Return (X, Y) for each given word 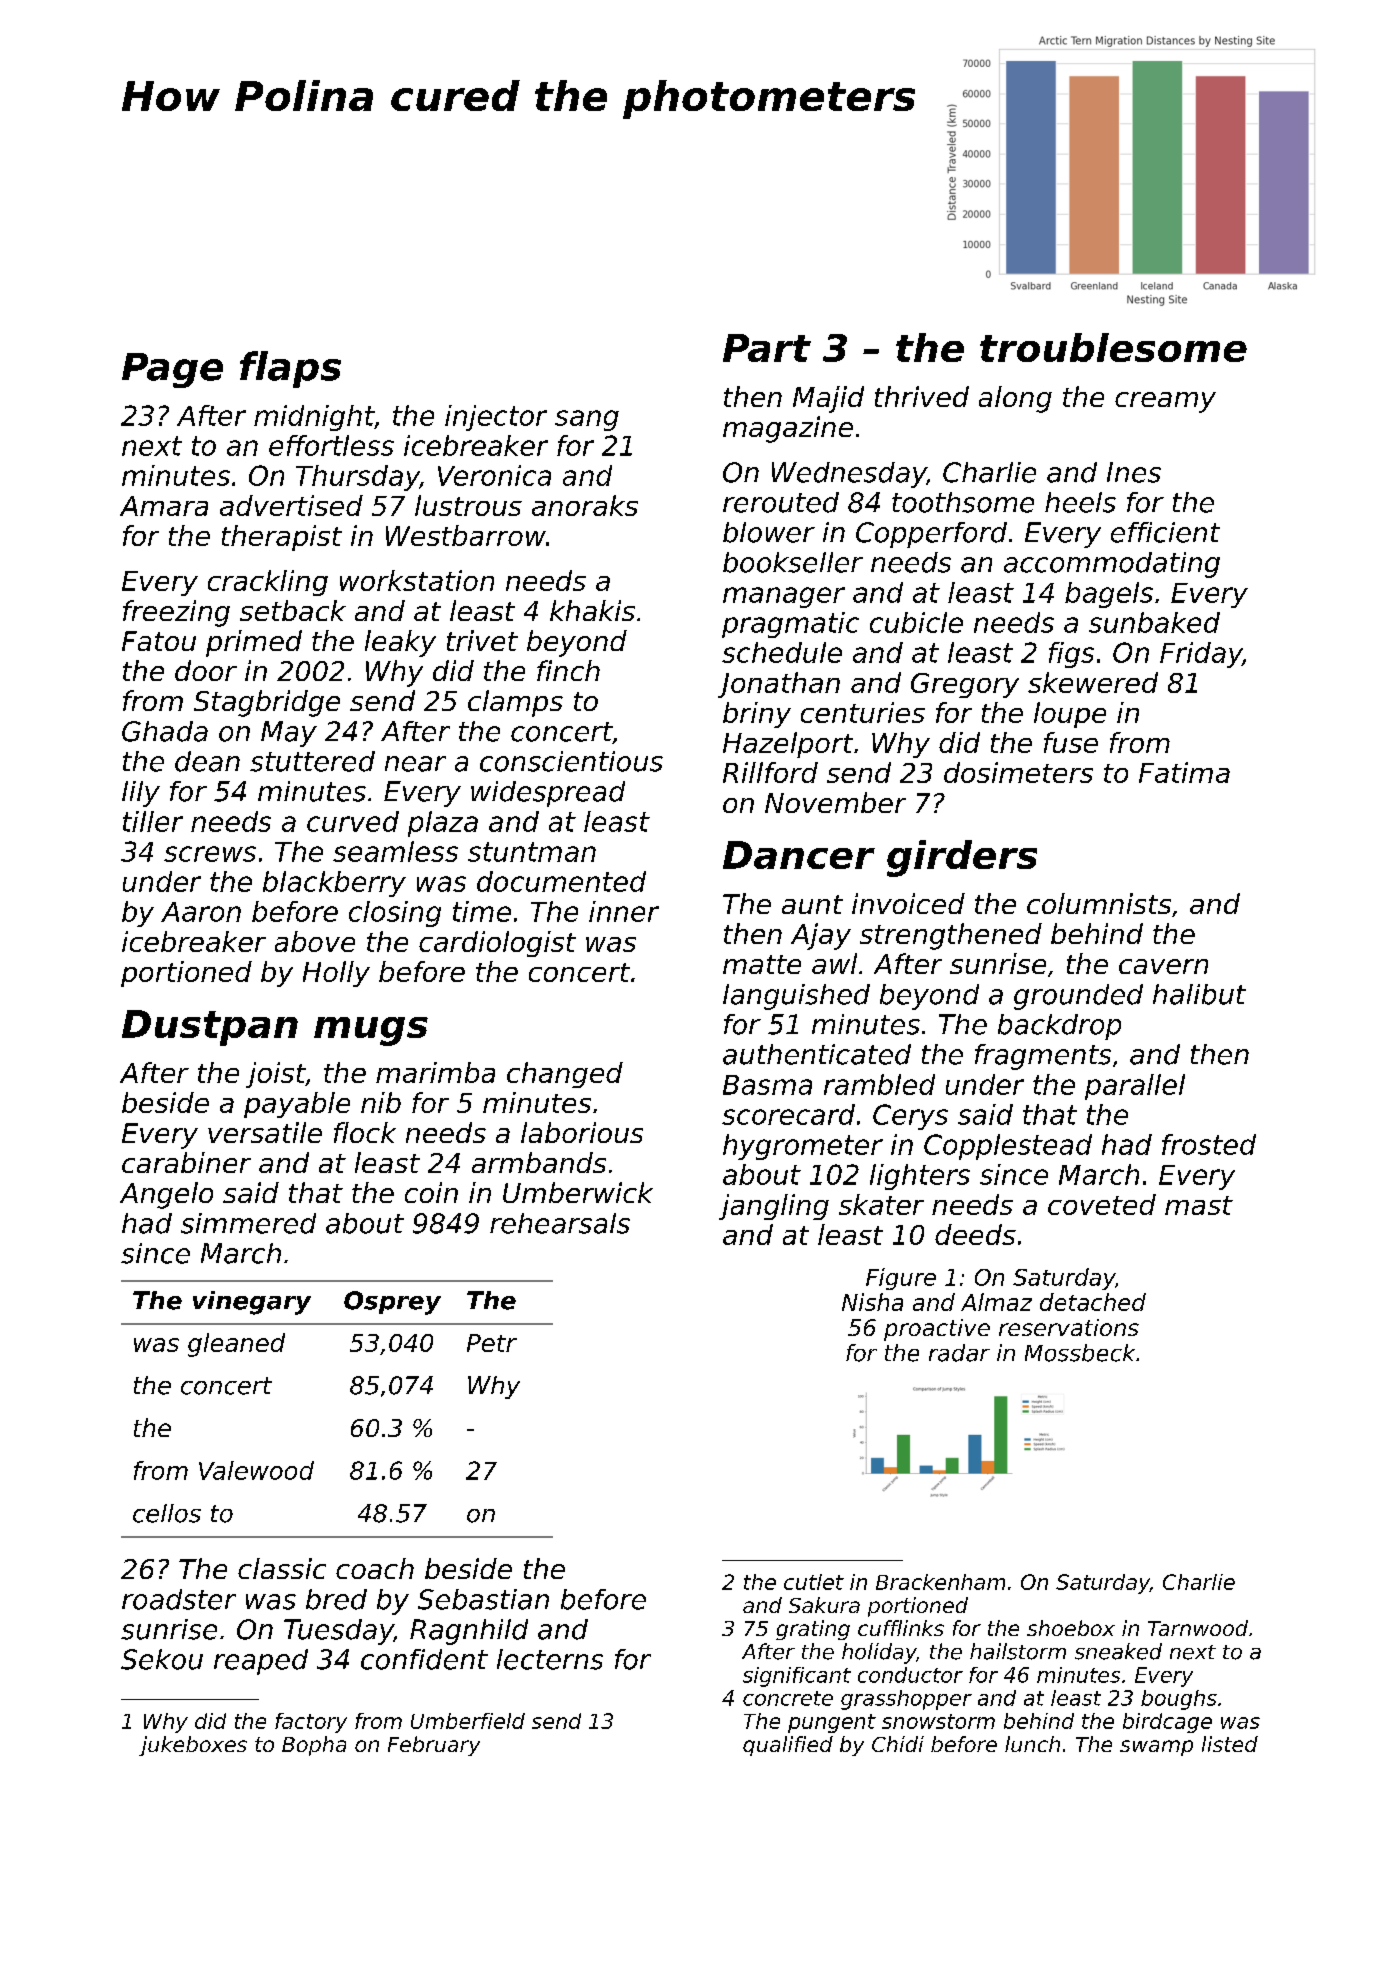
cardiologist (497, 944)
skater (881, 1204)
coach (375, 1568)
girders (962, 858)
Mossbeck (1080, 1353)
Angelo (166, 1195)
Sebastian (483, 1599)
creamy (1165, 402)
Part (767, 348)
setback (293, 610)
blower (769, 532)
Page (172, 370)
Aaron (201, 912)
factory (311, 1723)
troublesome (1113, 347)
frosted (1209, 1144)
